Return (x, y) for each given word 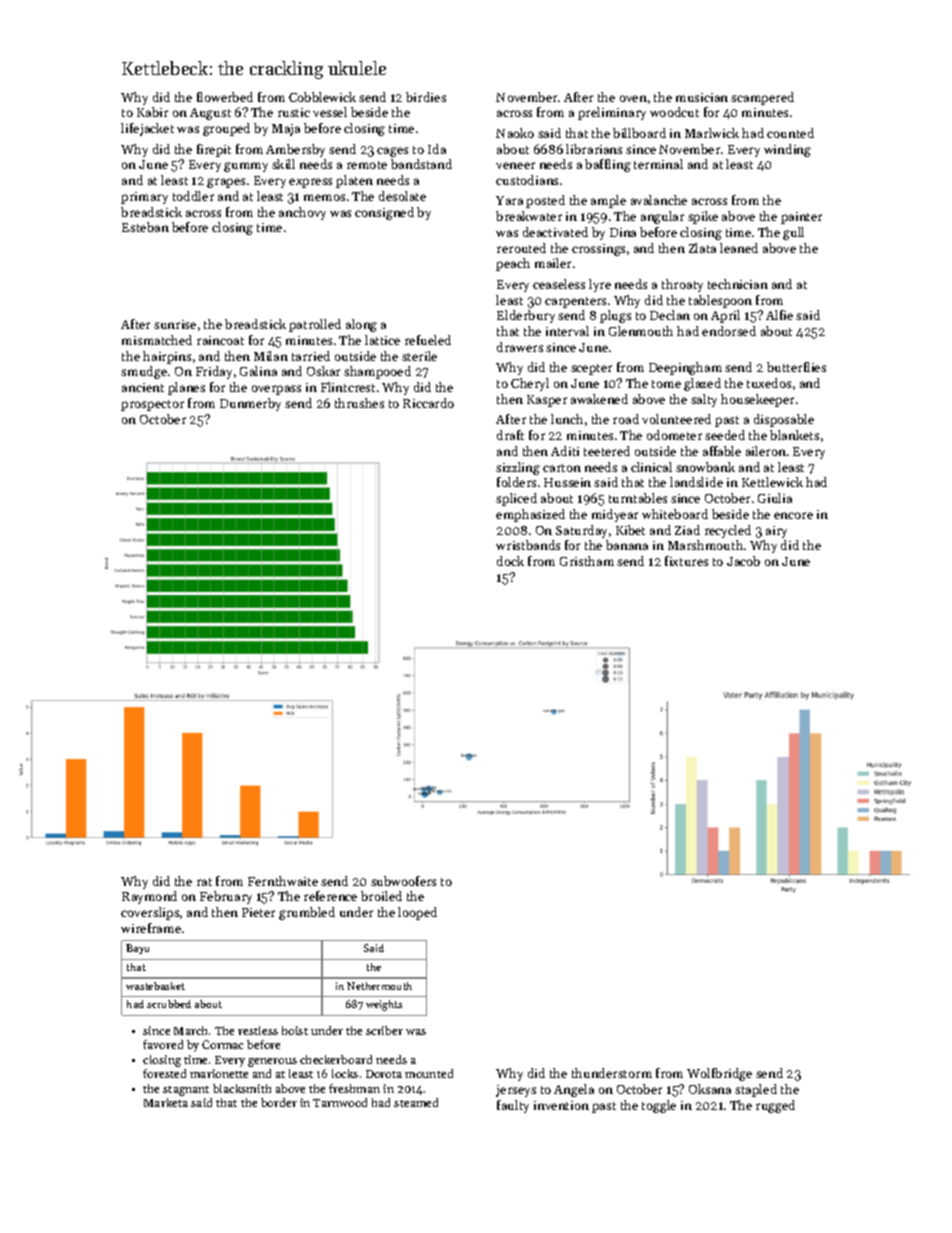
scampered (762, 98)
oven (633, 98)
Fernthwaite (283, 881)
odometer (674, 435)
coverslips (150, 913)
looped (417, 913)
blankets (794, 435)
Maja (286, 130)
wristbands (528, 545)
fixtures (686, 561)
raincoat (220, 340)
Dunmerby (250, 404)
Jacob (743, 561)
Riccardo (428, 403)
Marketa (166, 1102)
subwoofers (403, 881)
